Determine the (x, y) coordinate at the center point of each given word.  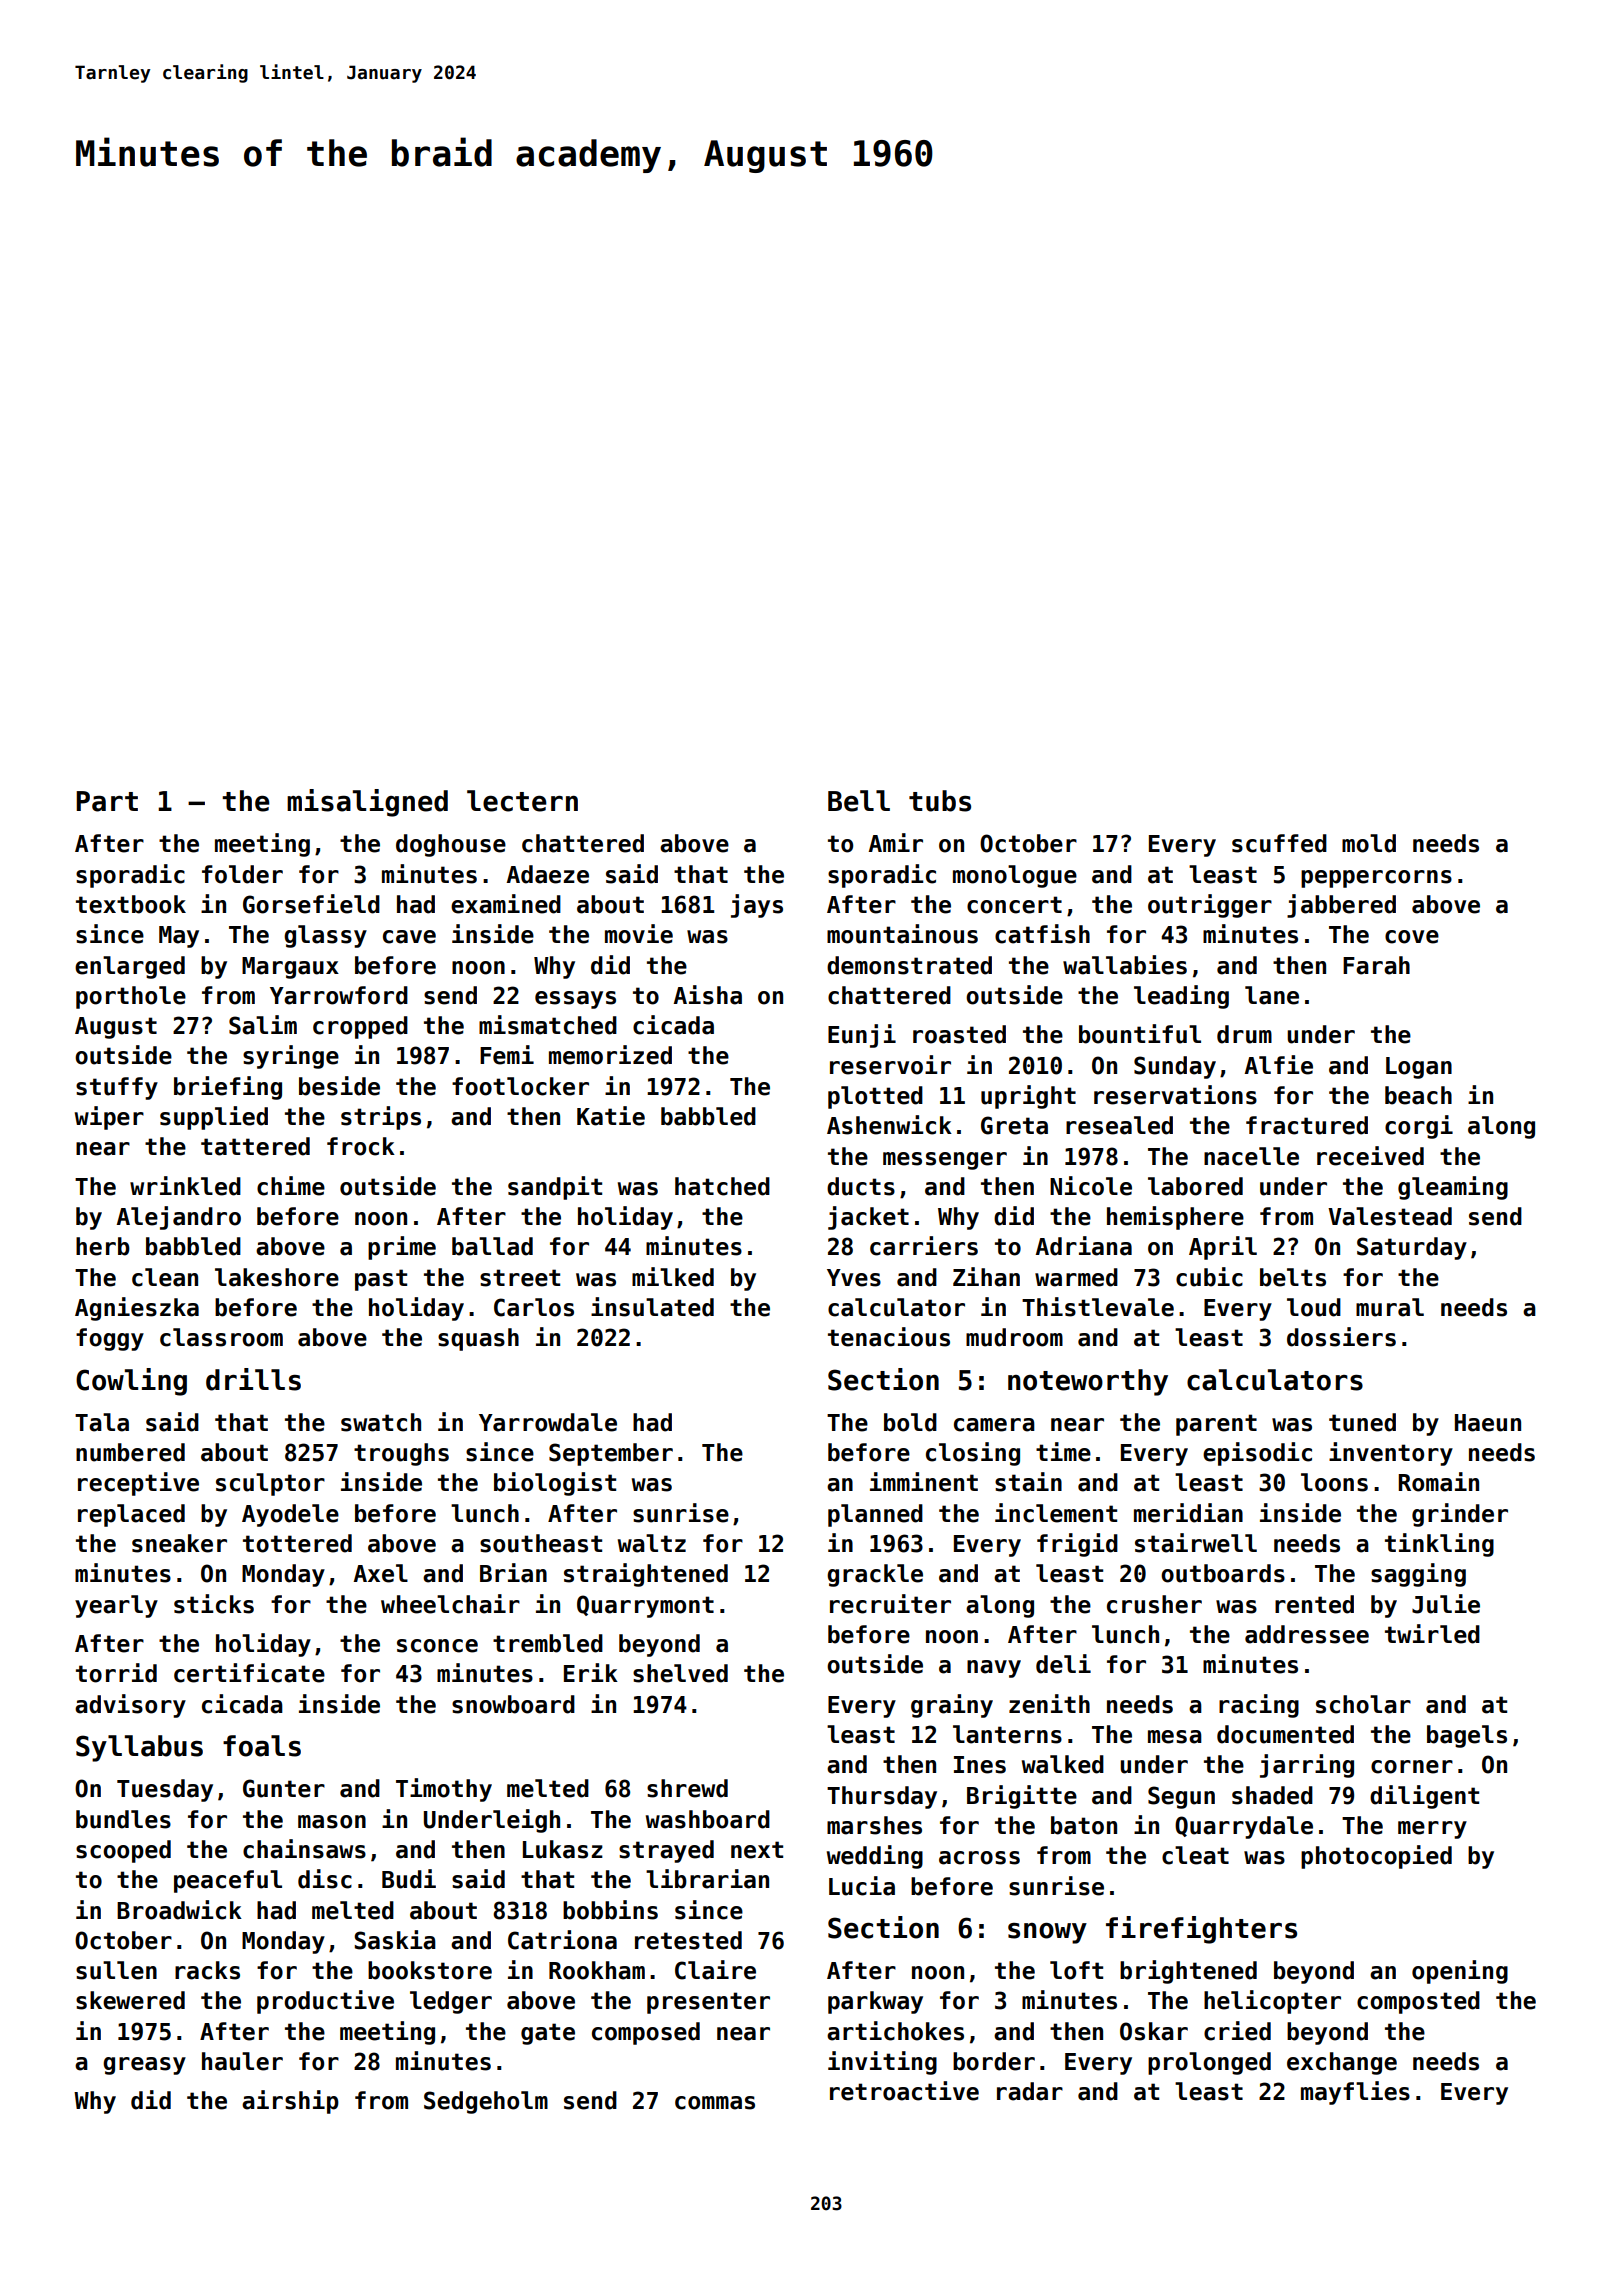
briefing (228, 1088)
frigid (1077, 1545)
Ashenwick (889, 1125)
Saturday (1412, 1248)
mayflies (1355, 2093)
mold (1369, 843)
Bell (859, 801)
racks (207, 1970)
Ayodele (290, 1515)
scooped (123, 1851)
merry (1432, 1830)
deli (1063, 1664)
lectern (522, 801)
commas (715, 2103)
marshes (874, 1825)
